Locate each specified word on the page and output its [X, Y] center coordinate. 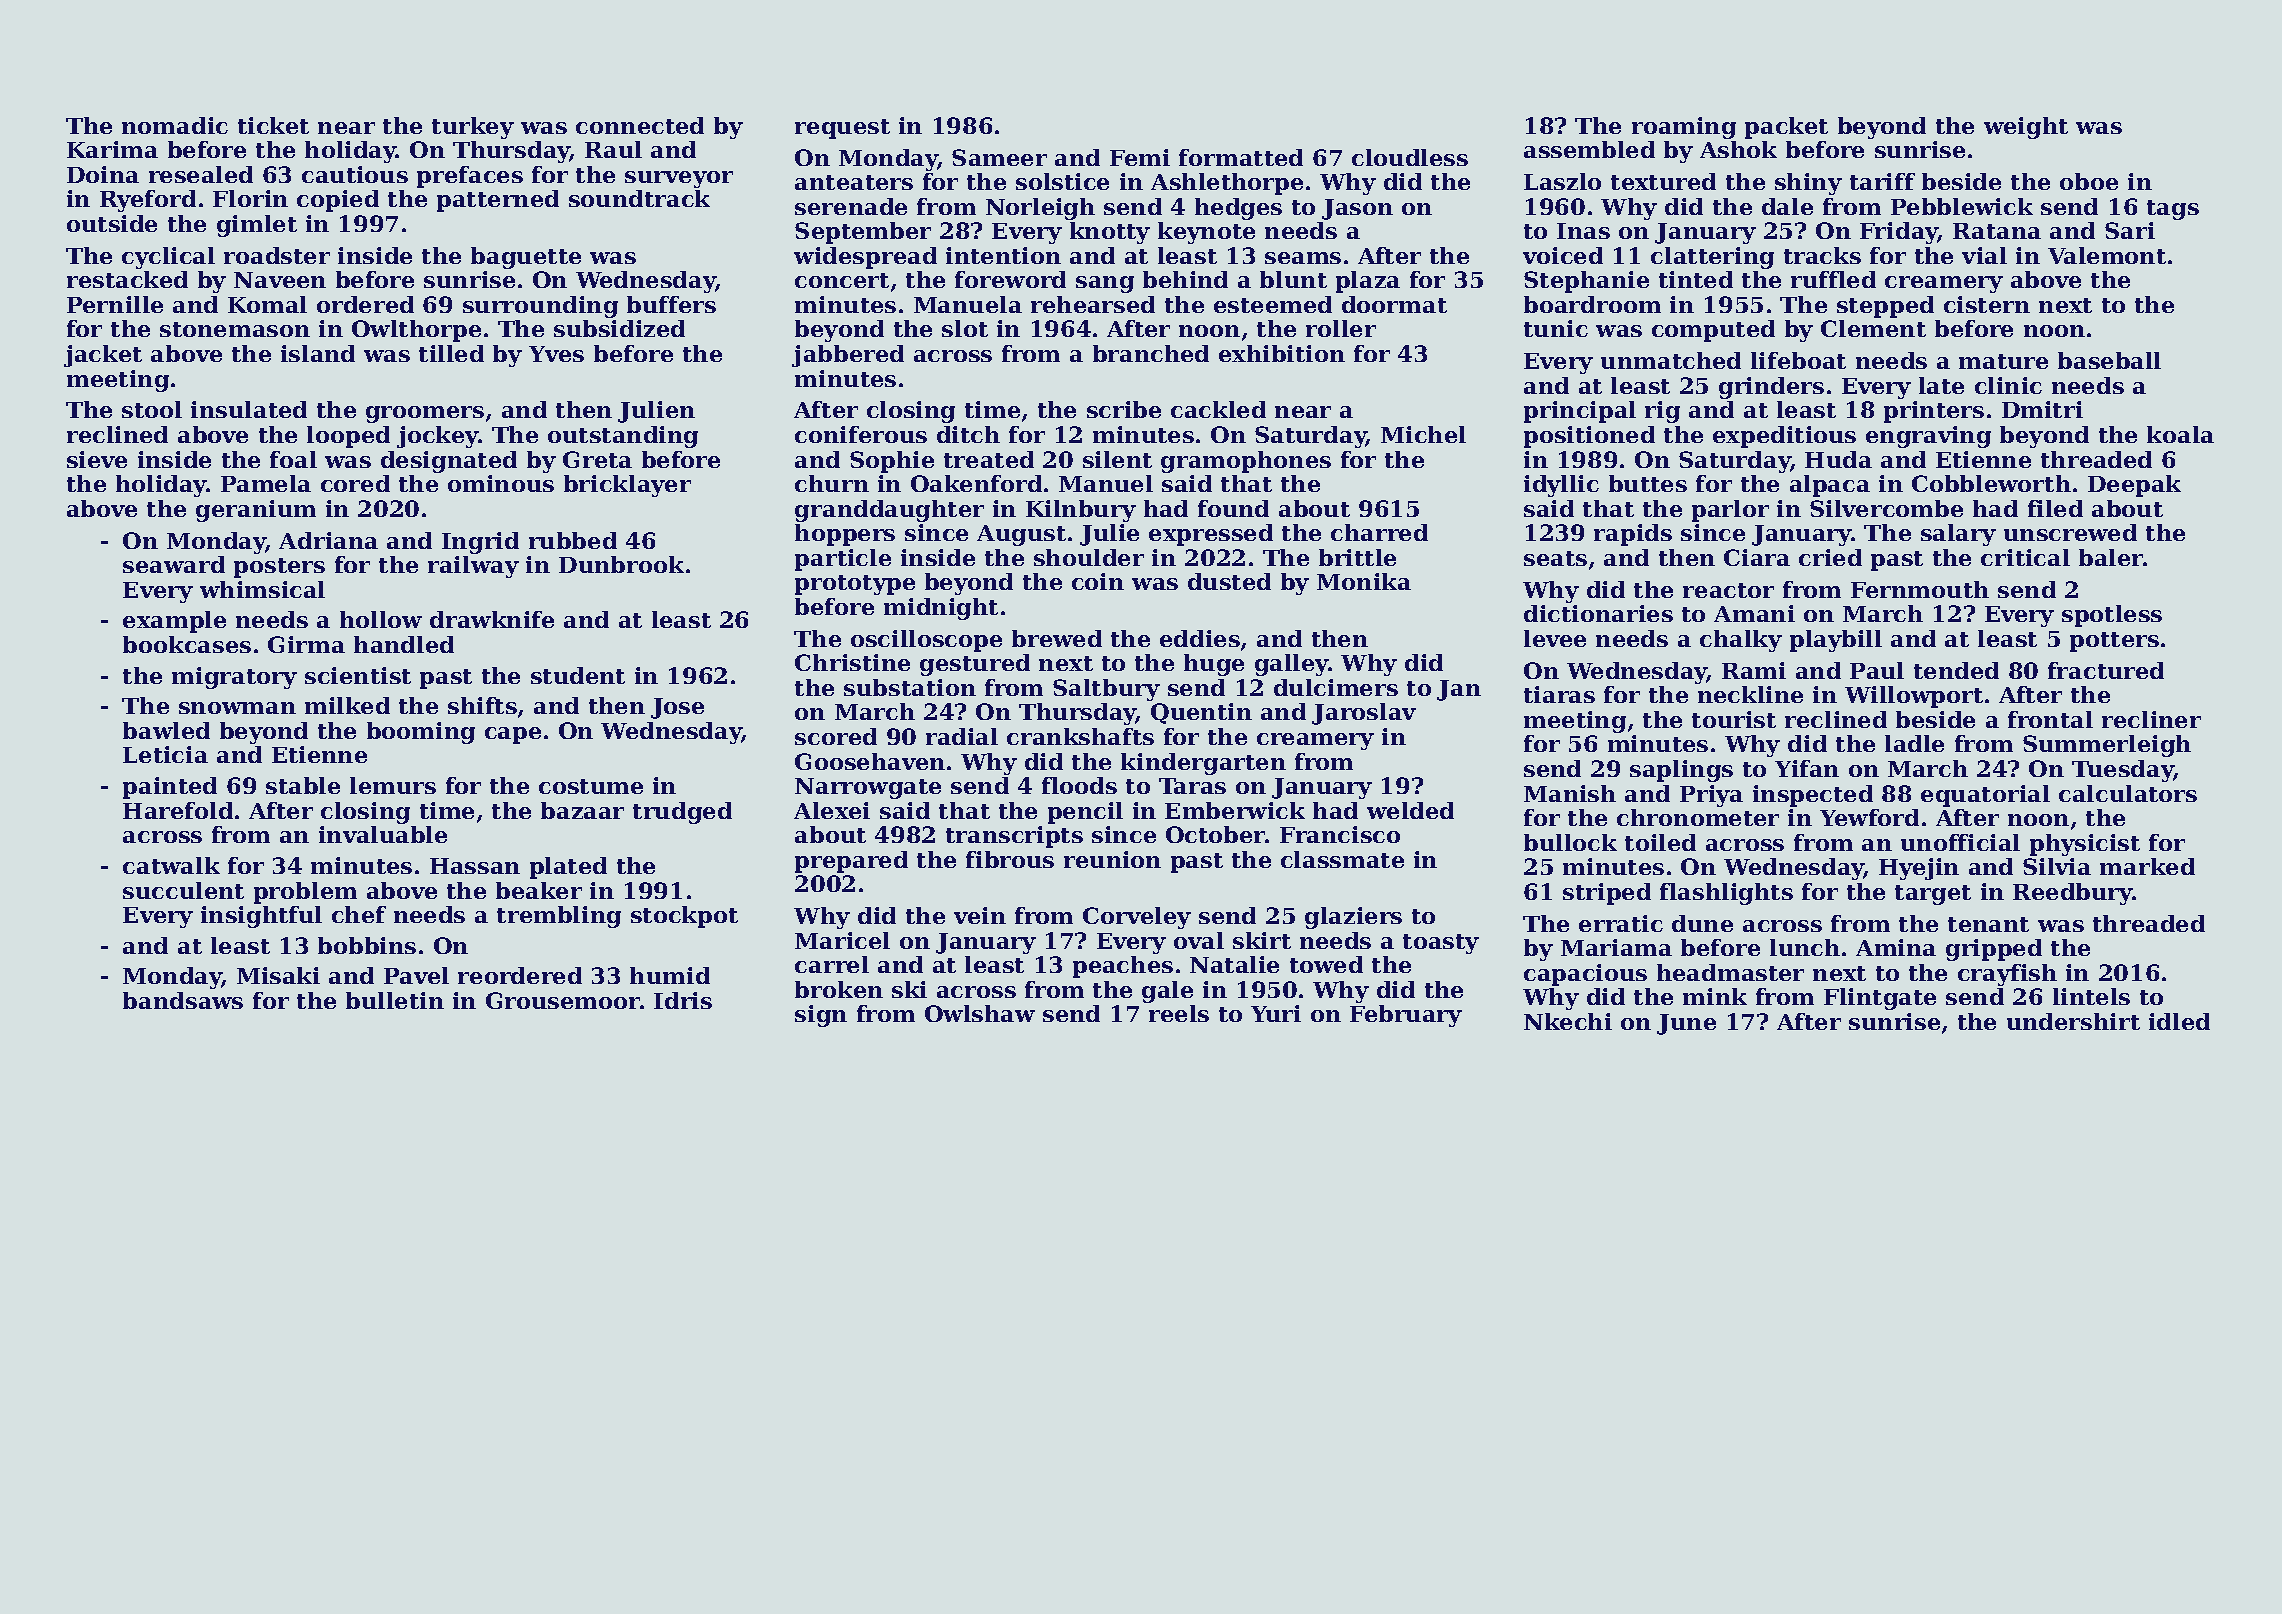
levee [1555, 638]
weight [2026, 128]
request [842, 129]
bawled [166, 730]
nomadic [175, 125]
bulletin [395, 1000]
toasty [1441, 944]
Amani [1754, 613]
